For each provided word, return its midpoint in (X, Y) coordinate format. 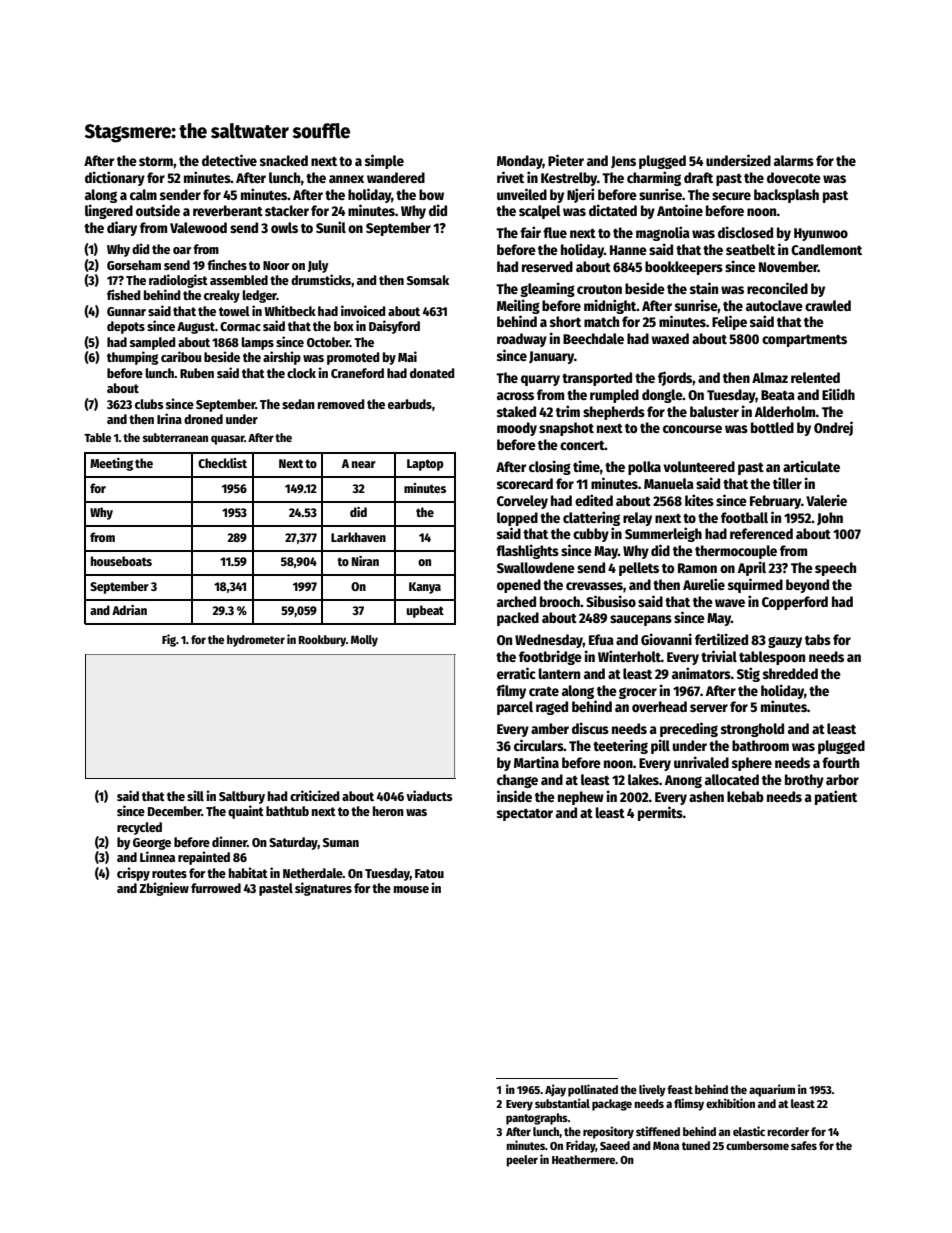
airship (282, 358)
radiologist (178, 281)
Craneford (357, 373)
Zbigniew (164, 889)
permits (660, 813)
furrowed (216, 888)
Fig (169, 640)
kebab (745, 796)
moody (517, 429)
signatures (323, 889)
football (744, 517)
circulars (539, 745)
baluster (714, 411)
